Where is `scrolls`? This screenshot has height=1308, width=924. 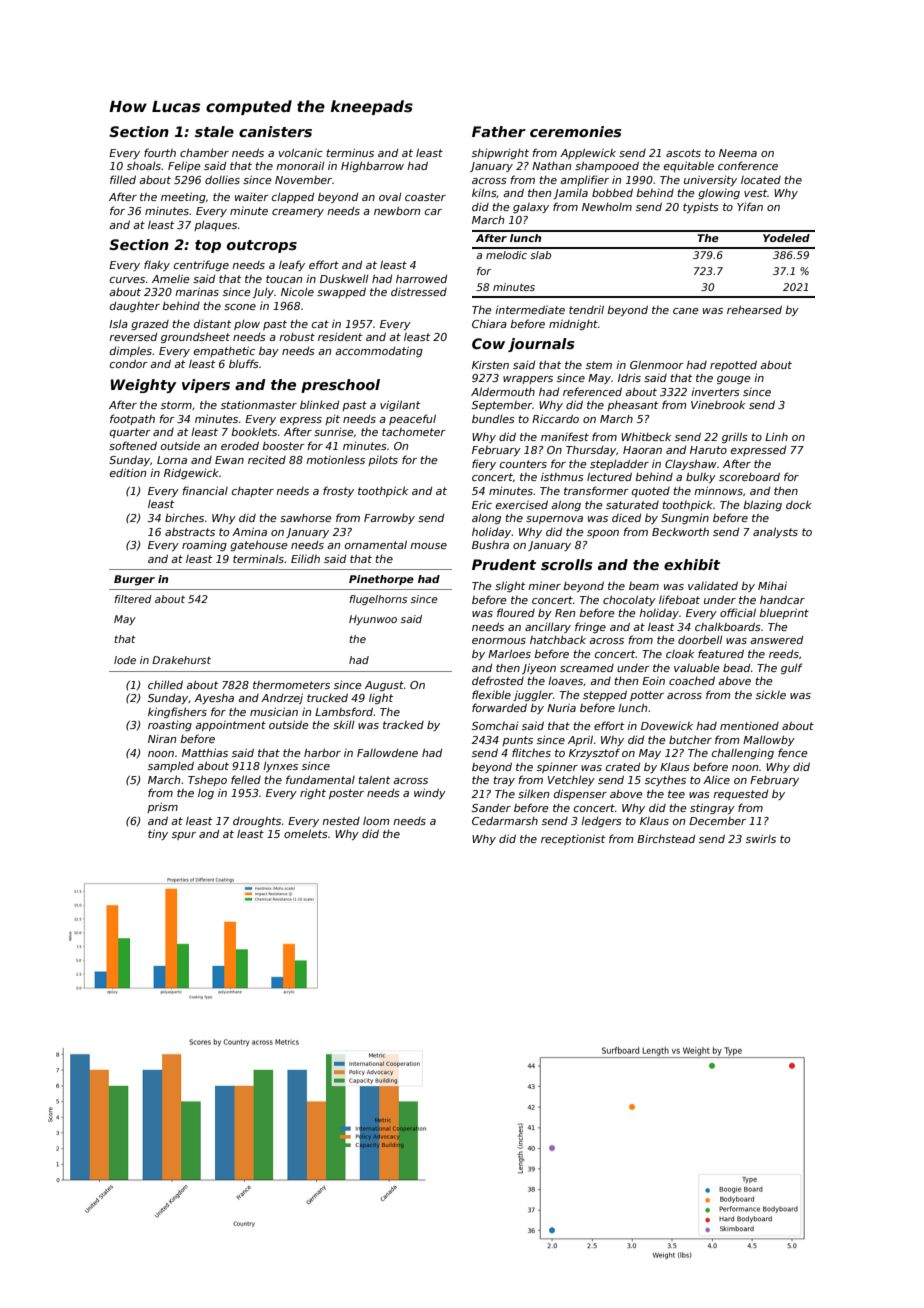 scrolls is located at coordinates (567, 564).
